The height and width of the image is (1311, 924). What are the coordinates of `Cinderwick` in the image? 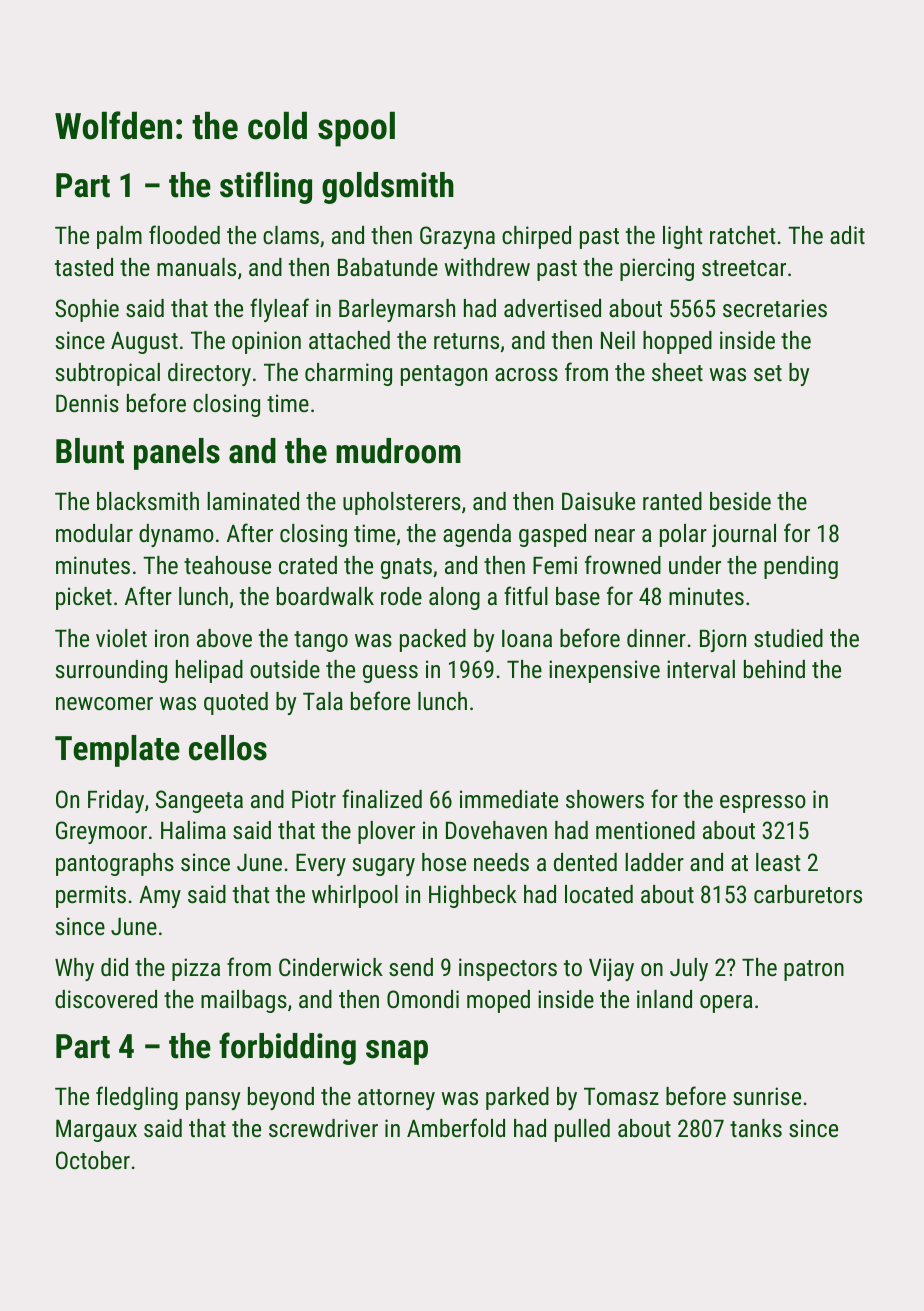 It's located at (331, 967).
